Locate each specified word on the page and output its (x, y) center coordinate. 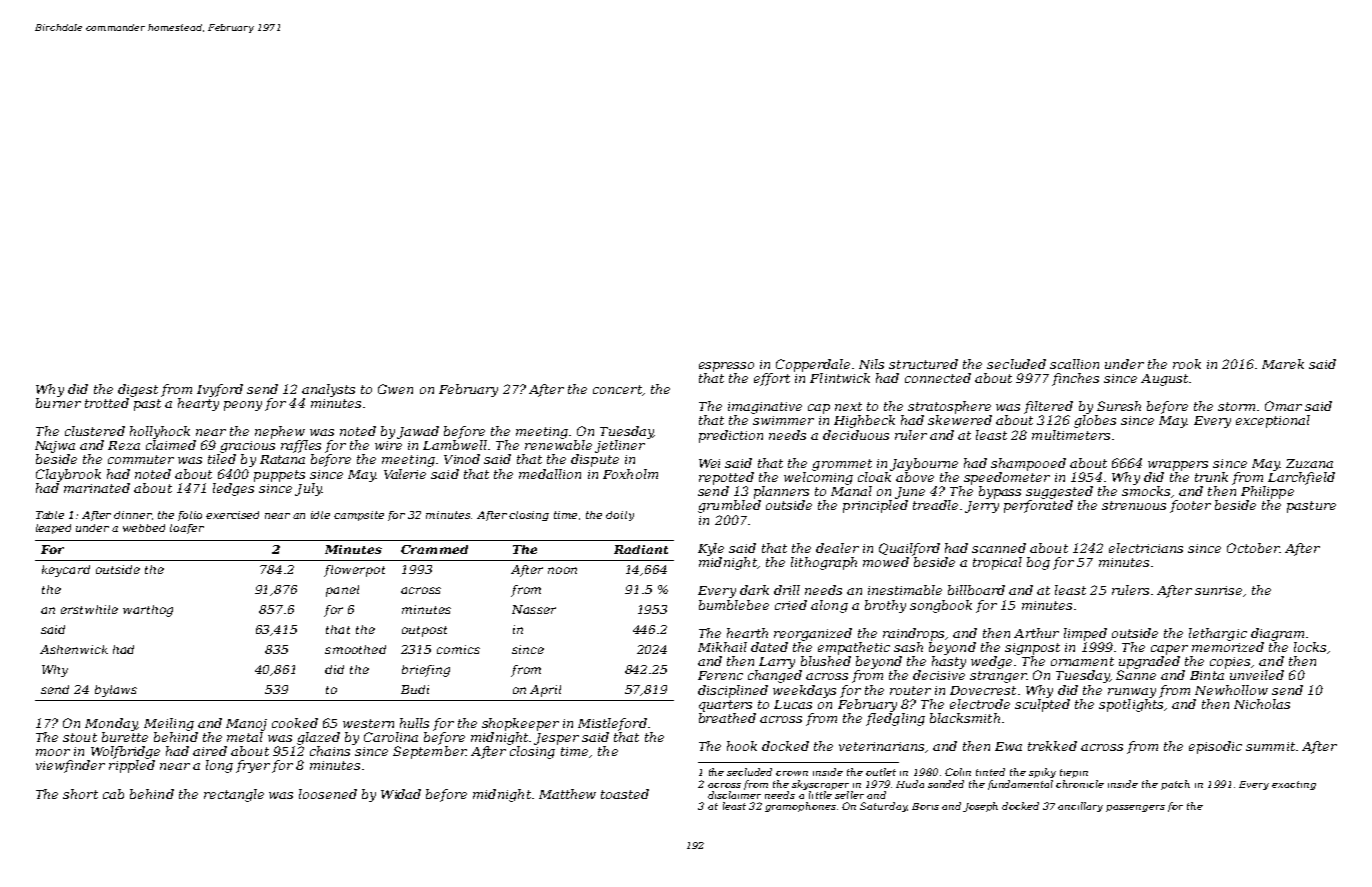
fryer (253, 766)
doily (620, 516)
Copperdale (813, 365)
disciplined (733, 691)
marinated (97, 488)
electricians (1146, 548)
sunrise (1218, 590)
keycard (66, 571)
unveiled (1257, 675)
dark (754, 590)
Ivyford (220, 390)
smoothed (355, 649)
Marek (1283, 364)
